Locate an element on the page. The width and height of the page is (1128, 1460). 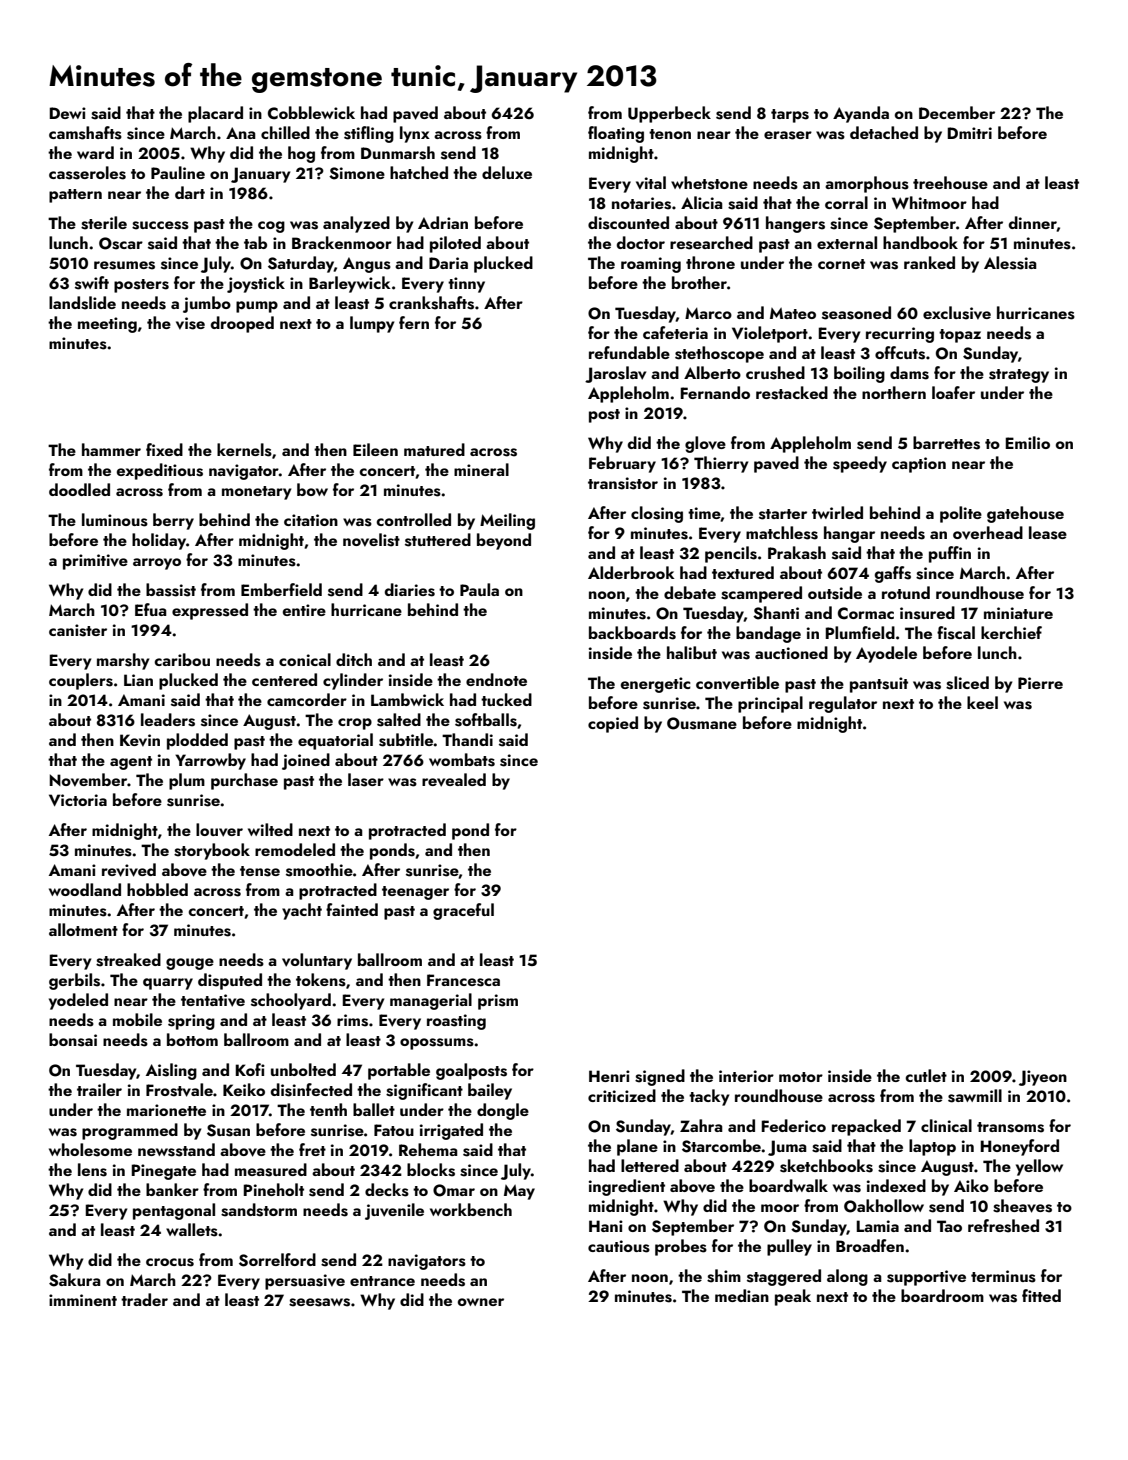
Paula is located at coordinates (479, 589).
